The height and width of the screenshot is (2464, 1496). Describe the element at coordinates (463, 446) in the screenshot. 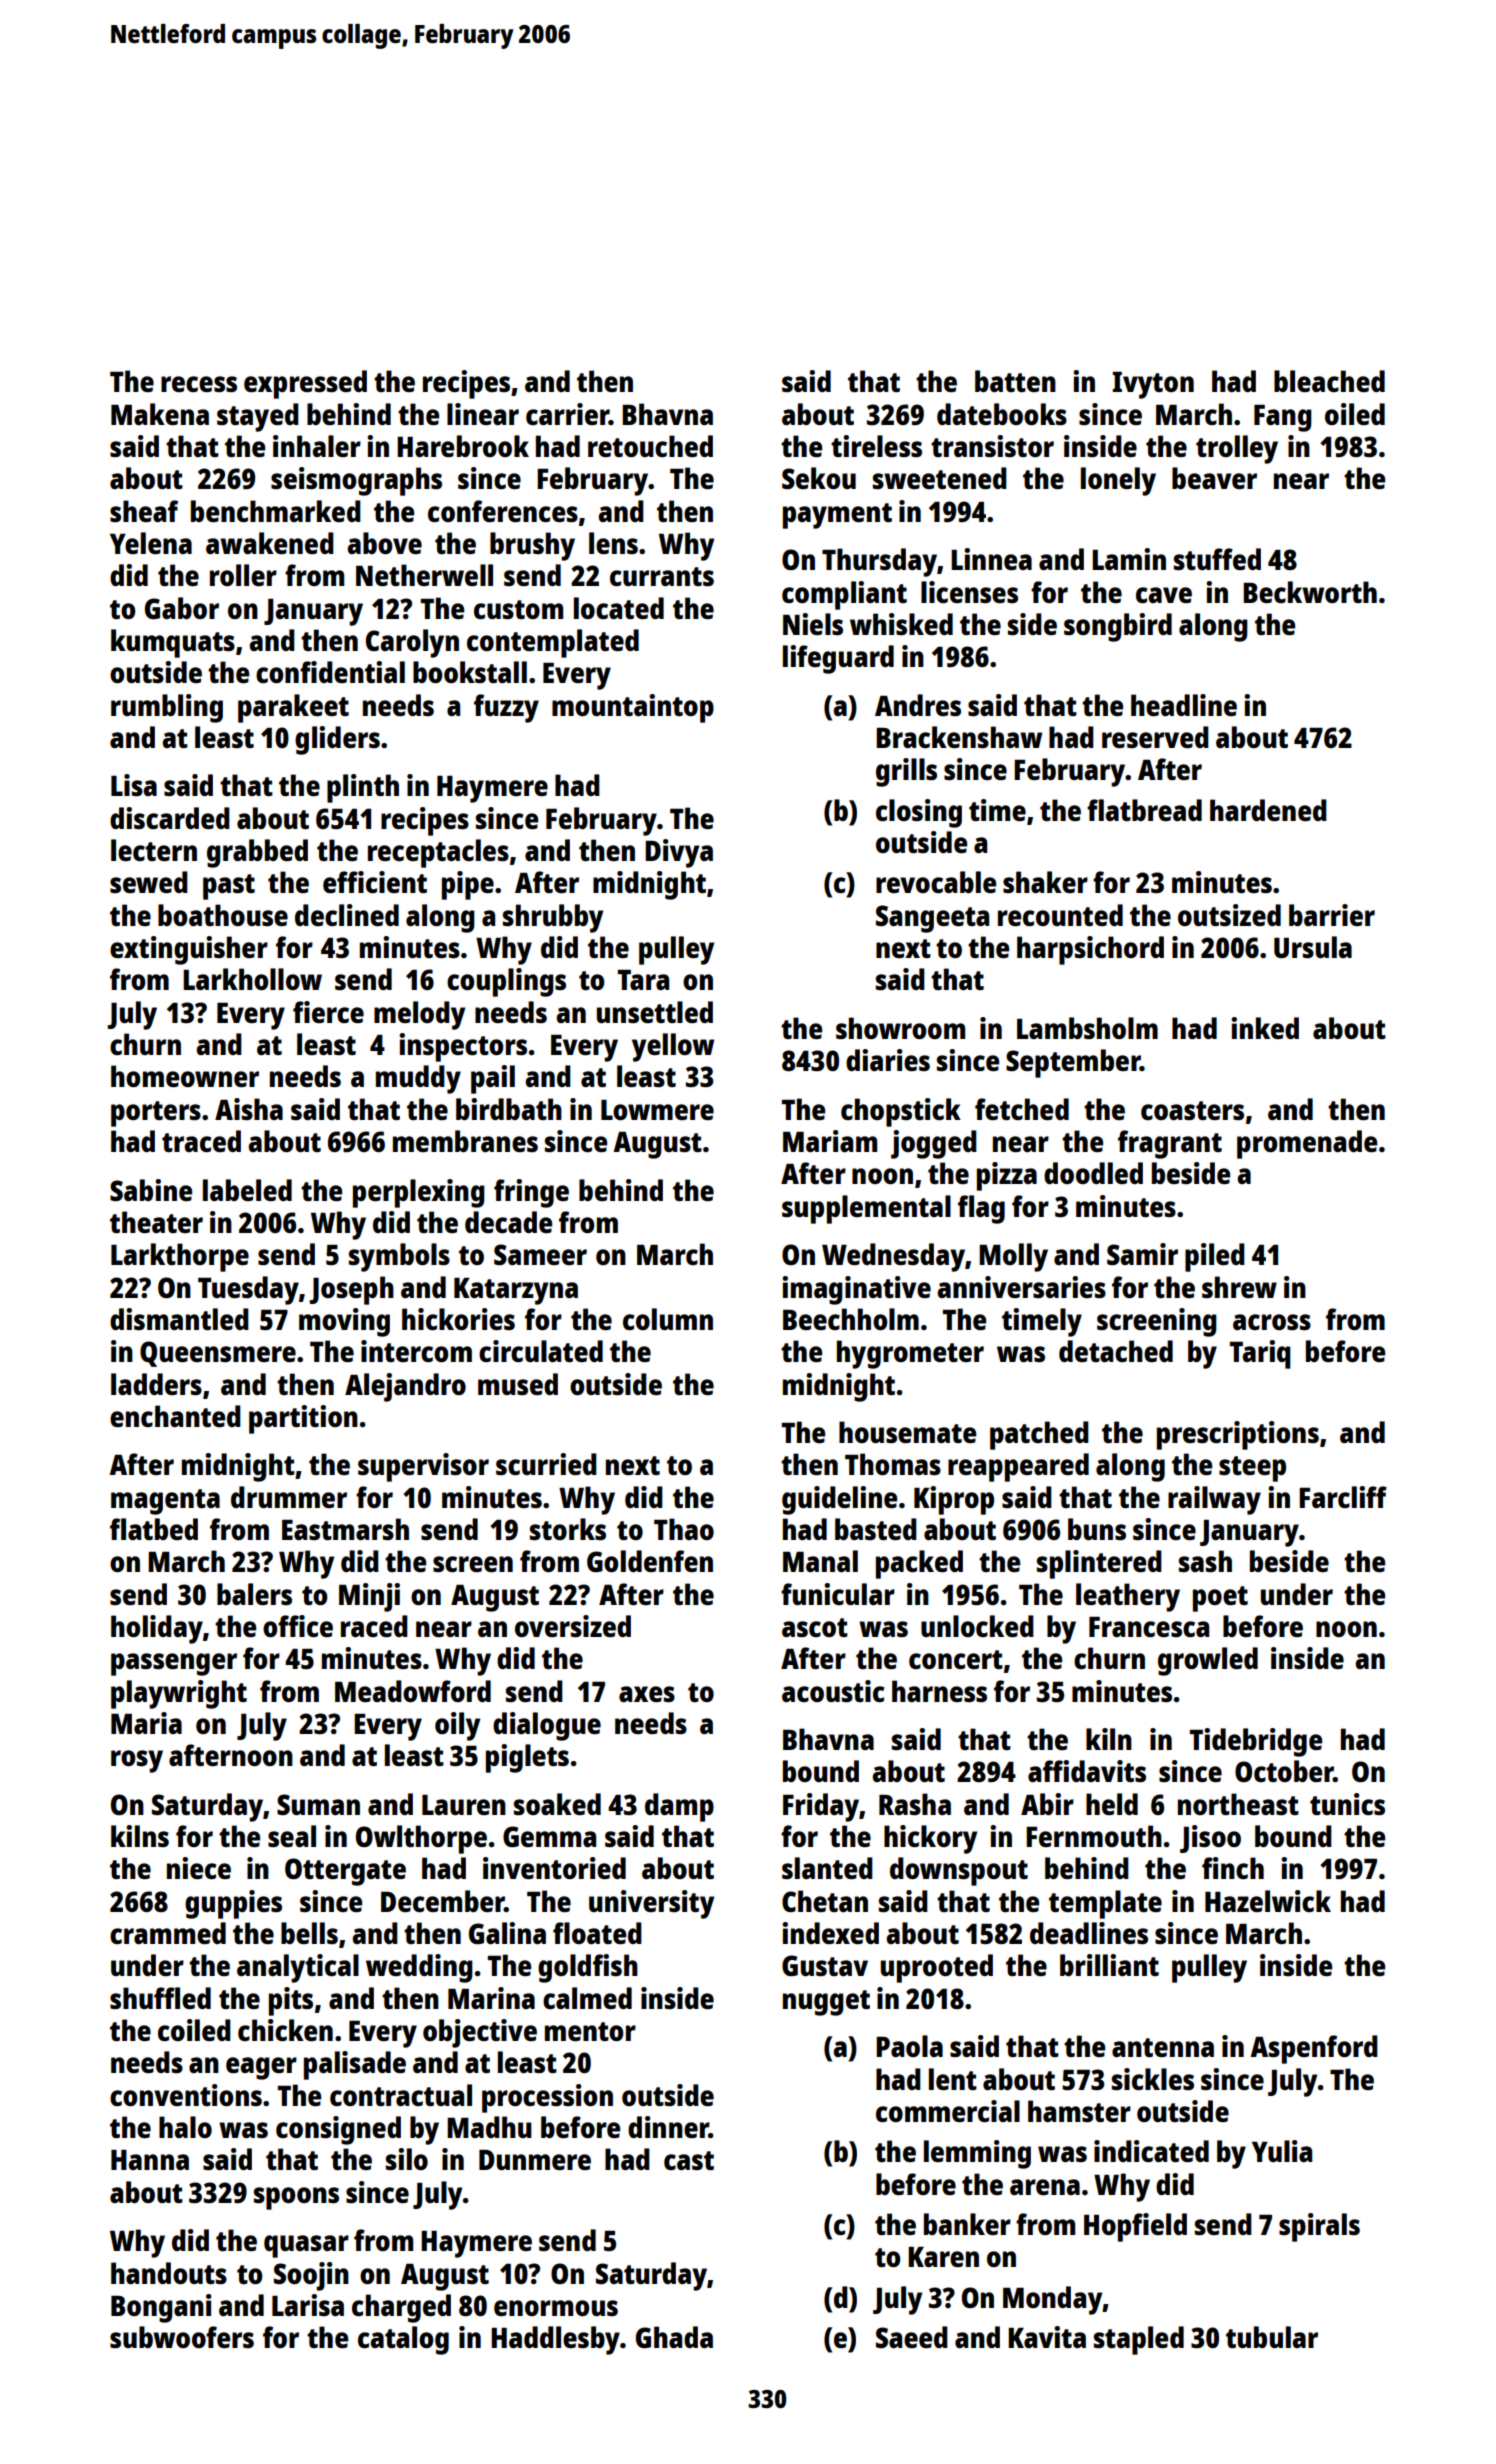

I see `Harebrook` at that location.
